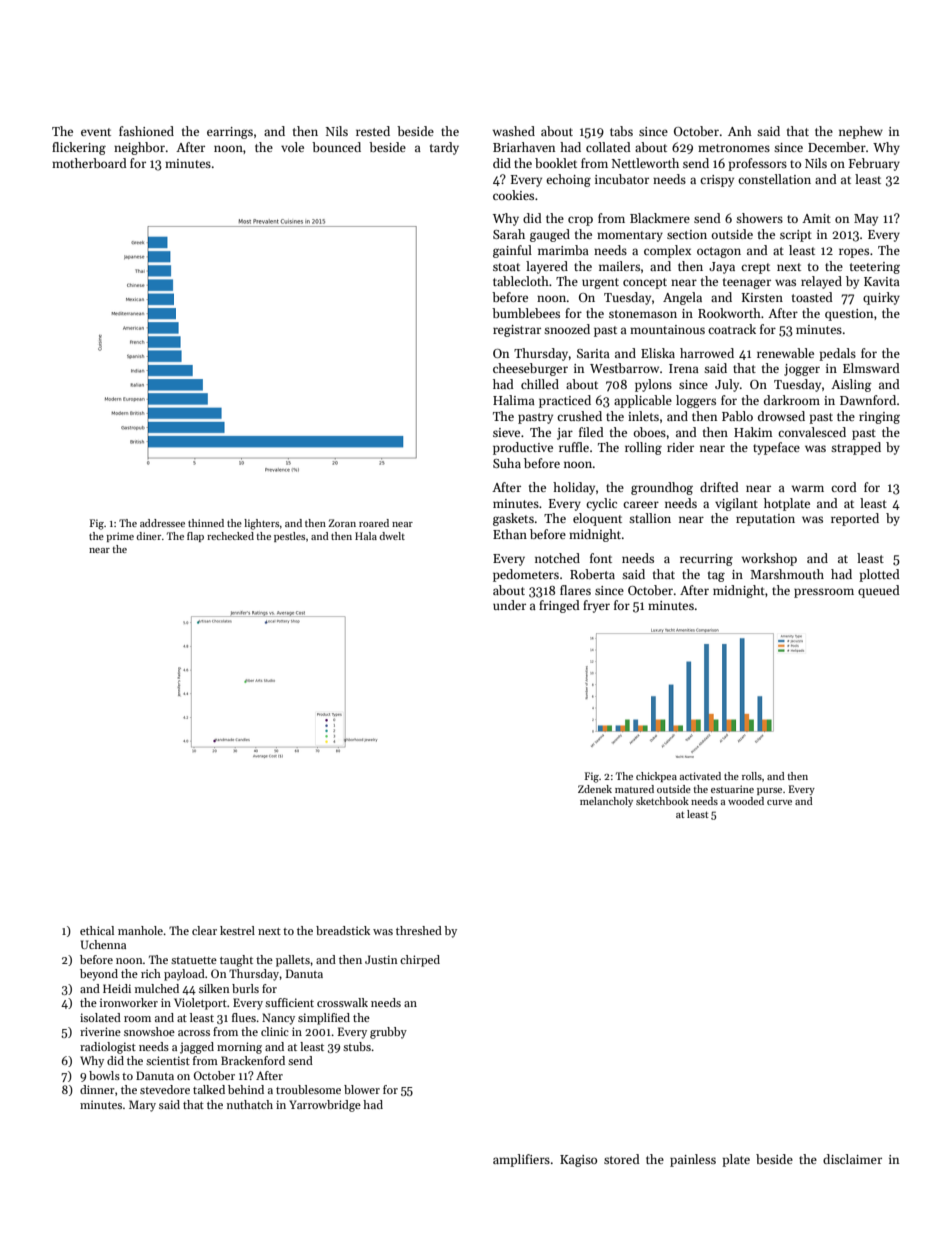  What do you see at coordinates (325, 1106) in the screenshot?
I see `Yarrowbridge` at bounding box center [325, 1106].
